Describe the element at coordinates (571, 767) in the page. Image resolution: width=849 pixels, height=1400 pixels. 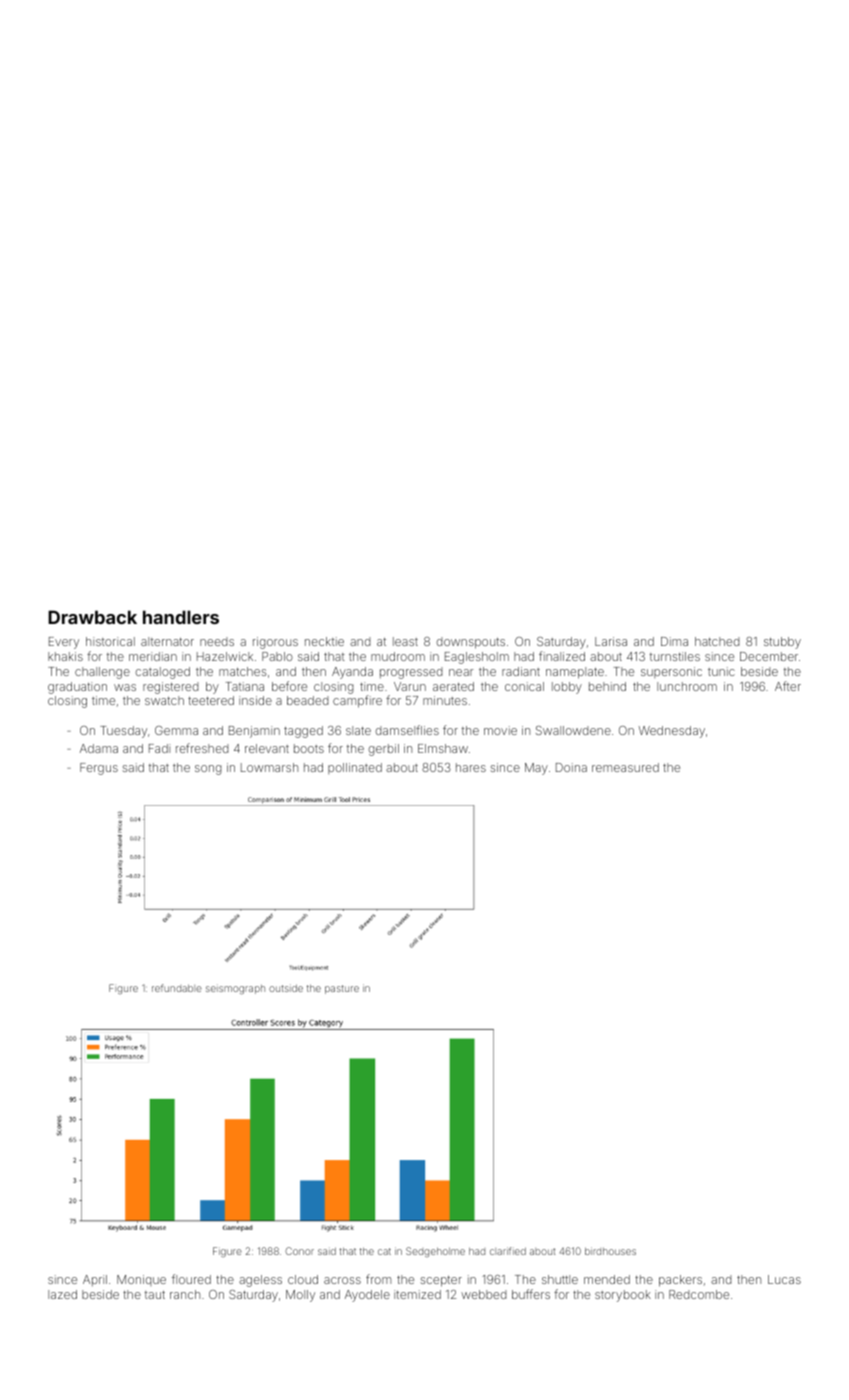
I see `Doina` at that location.
